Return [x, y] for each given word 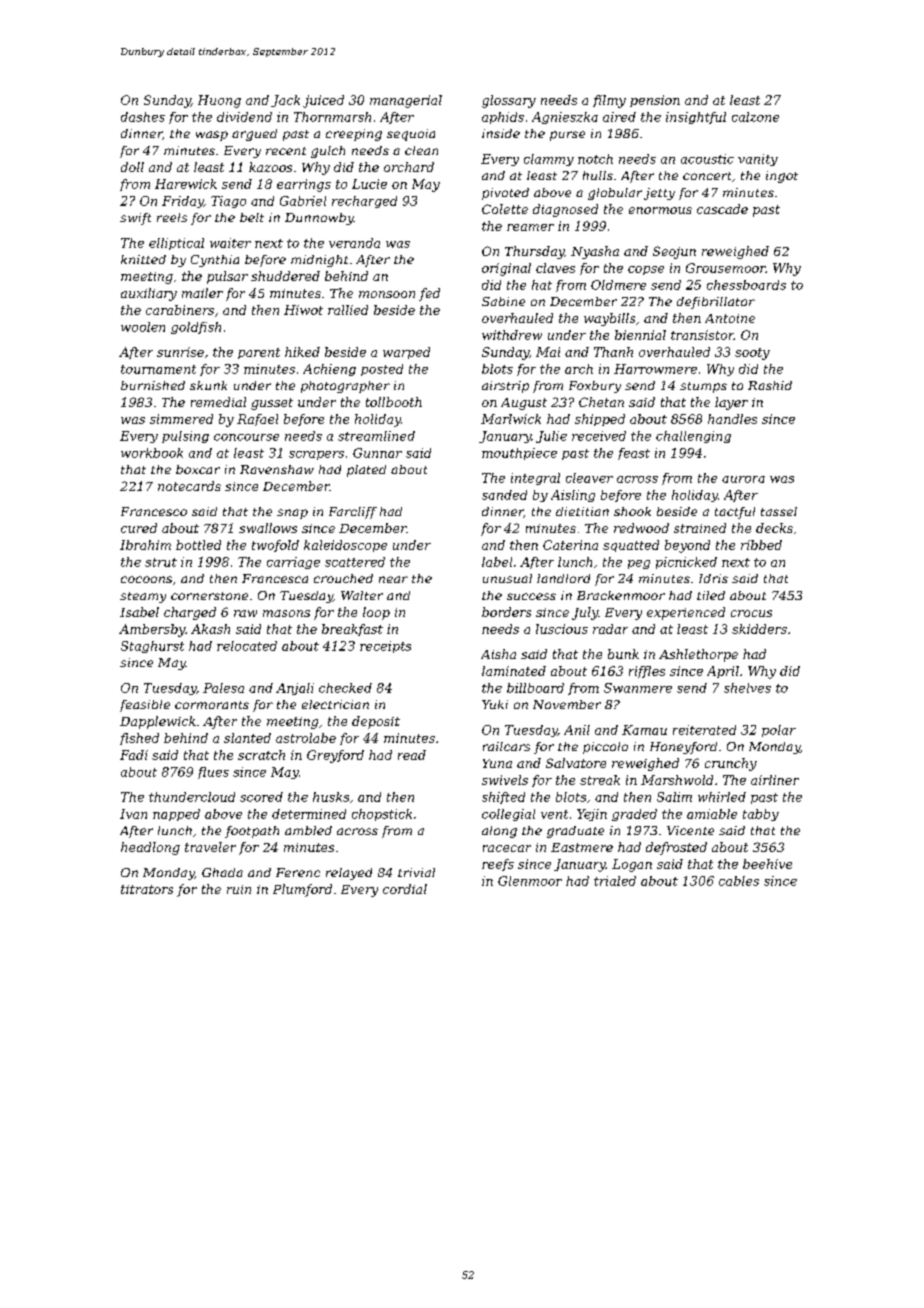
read [412, 755]
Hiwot [303, 310]
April [723, 672]
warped [406, 353]
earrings [304, 185]
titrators [147, 889]
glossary [509, 101]
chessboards [746, 285]
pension [655, 101]
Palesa [223, 688]
